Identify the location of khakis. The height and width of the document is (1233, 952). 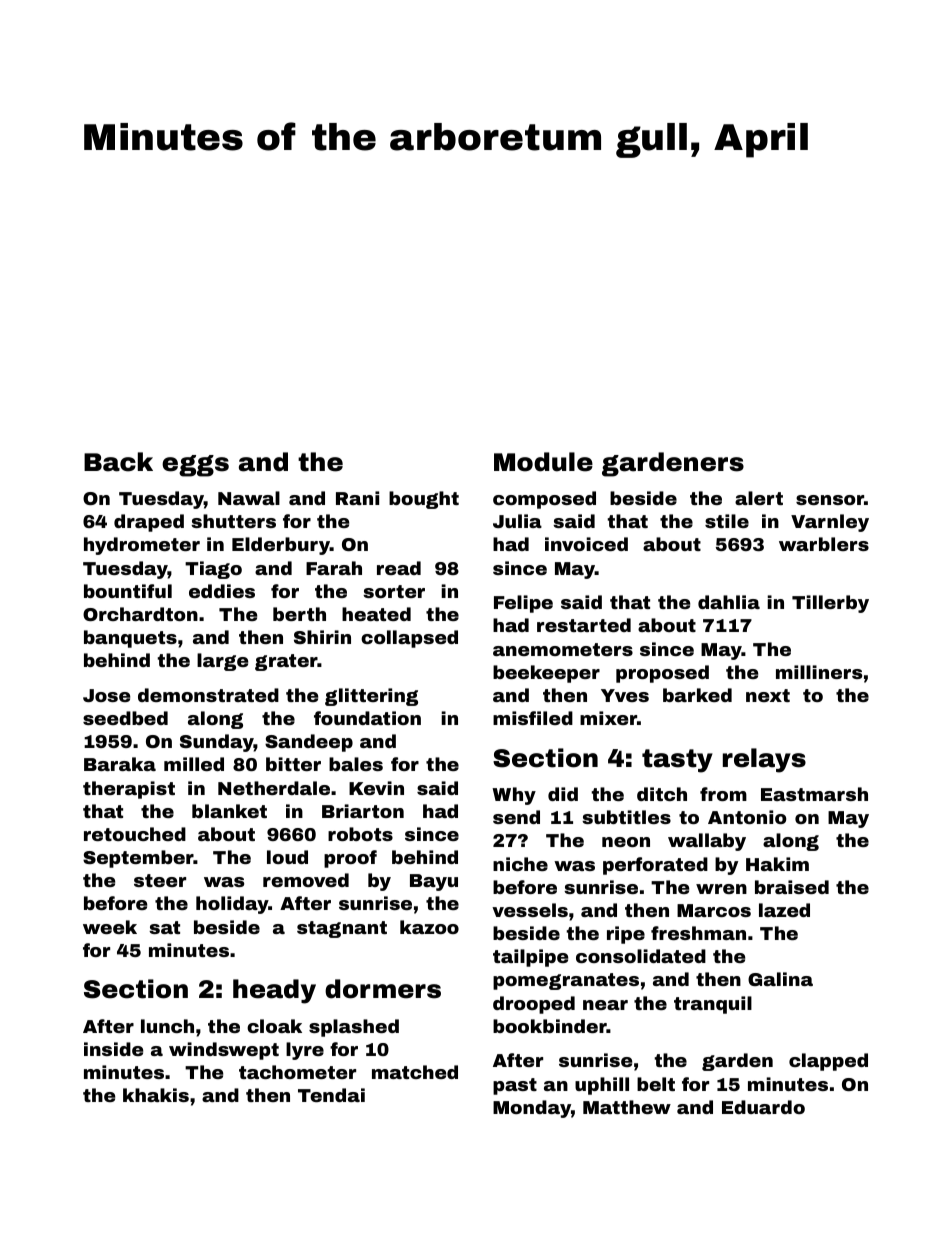
(156, 1095).
